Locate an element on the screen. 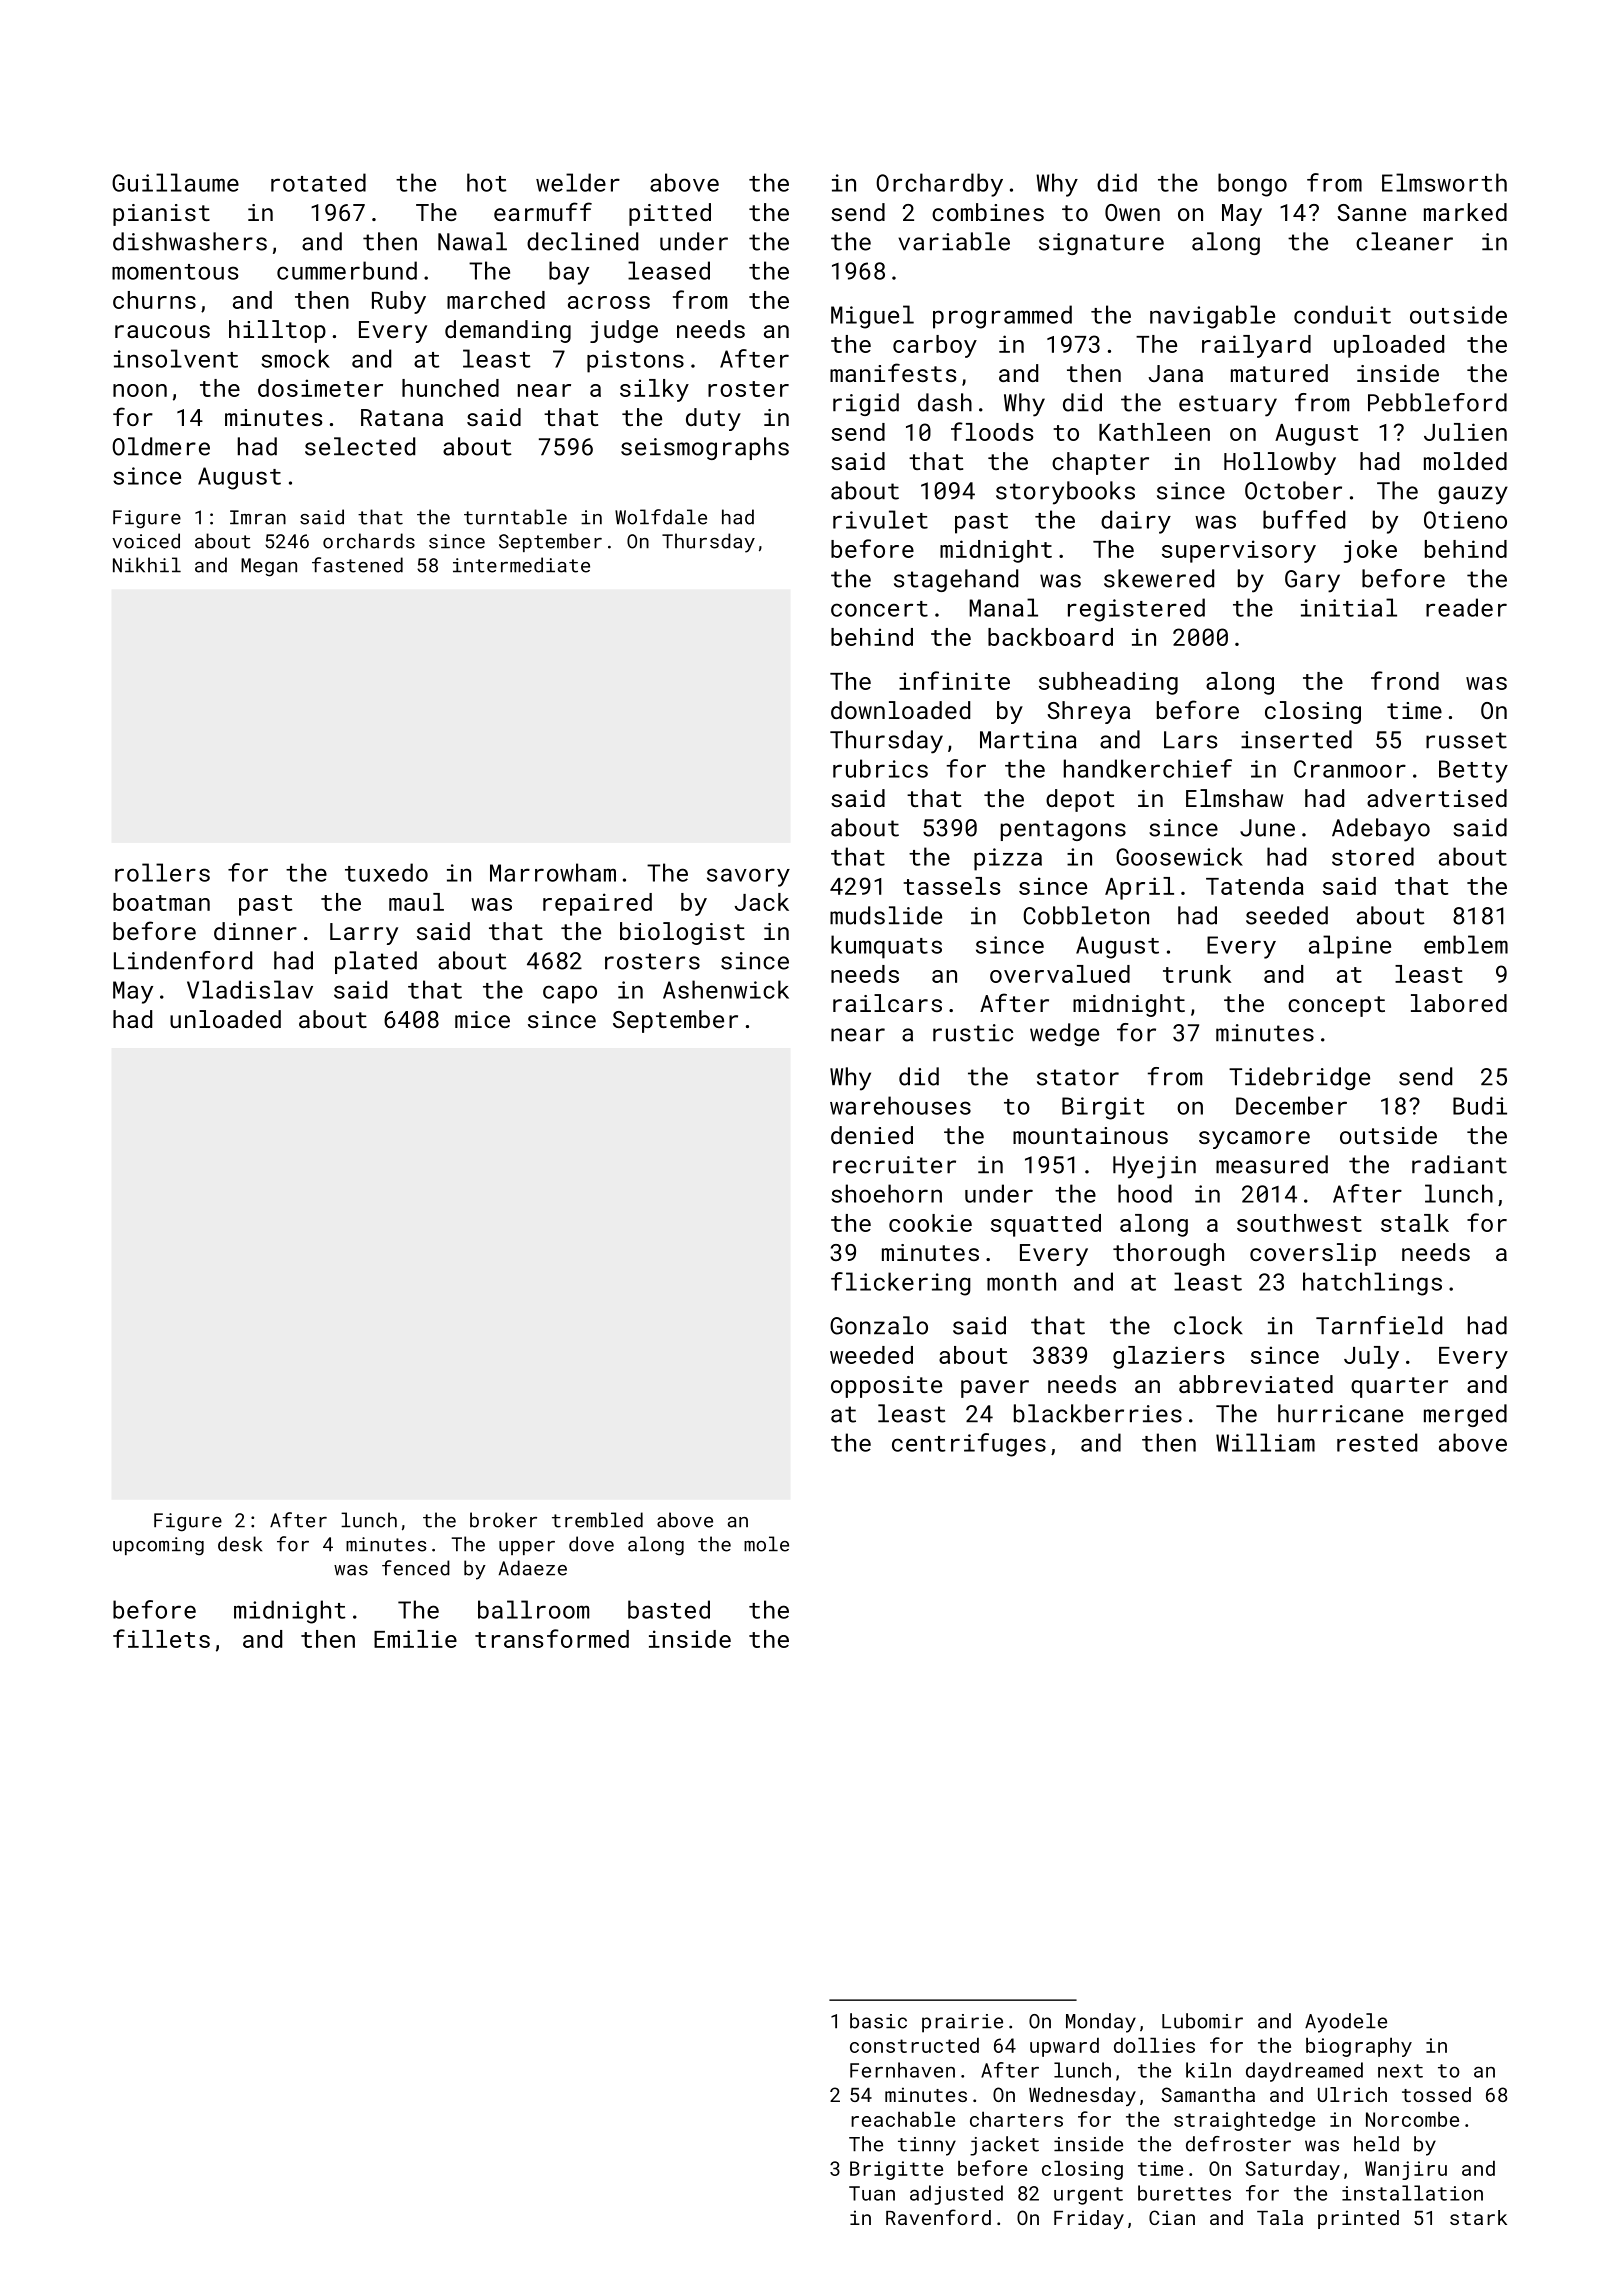 This screenshot has width=1620, height=2292. stored is located at coordinates (1373, 856).
